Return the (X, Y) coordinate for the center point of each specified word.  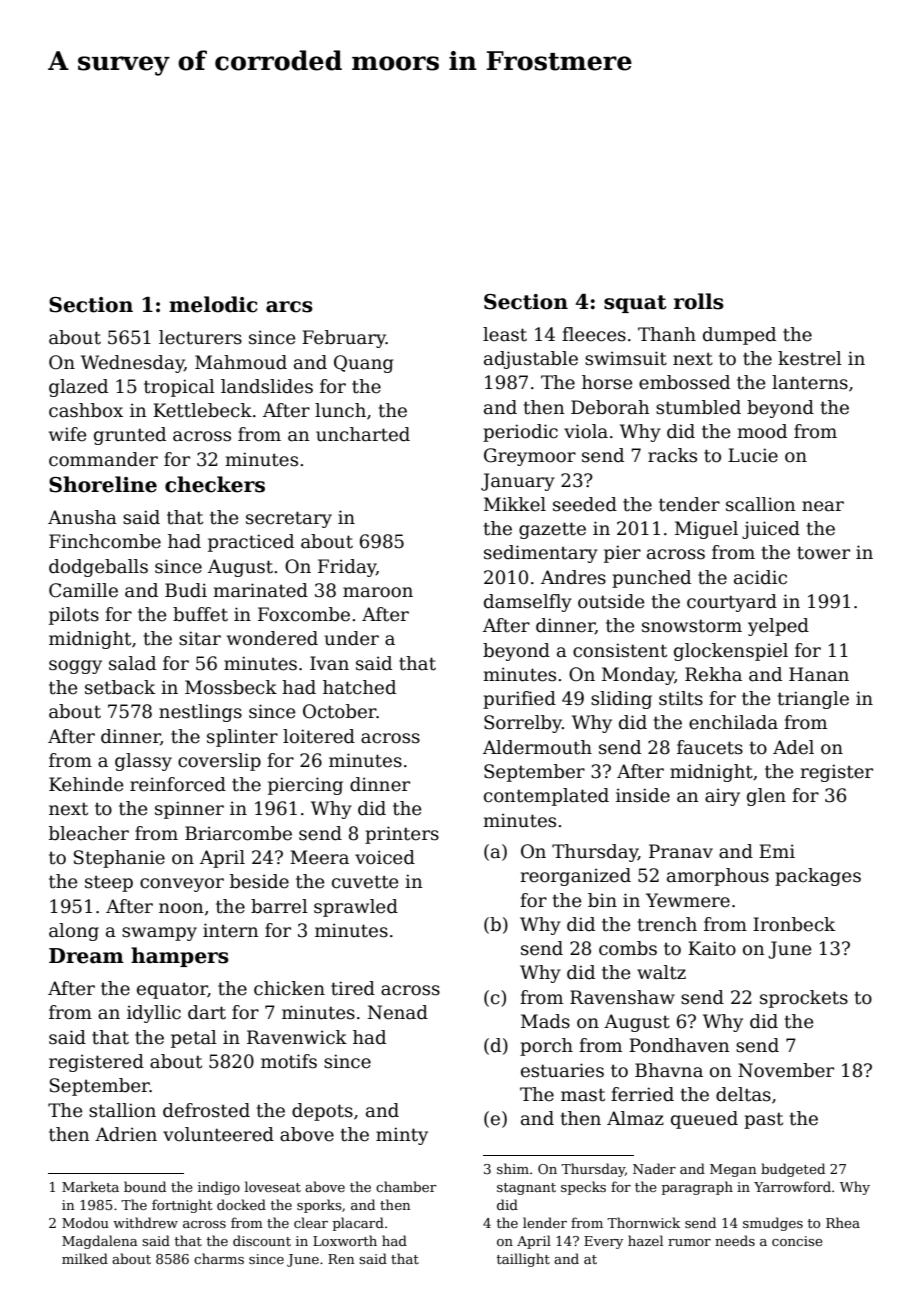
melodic (213, 304)
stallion (122, 1110)
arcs (289, 307)
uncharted (363, 434)
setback (120, 687)
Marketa (90, 1186)
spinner (189, 810)
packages (818, 877)
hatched (359, 687)
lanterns (810, 382)
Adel (793, 747)
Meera (319, 857)
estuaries (562, 1070)
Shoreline (103, 484)
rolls (699, 301)
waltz (661, 972)
